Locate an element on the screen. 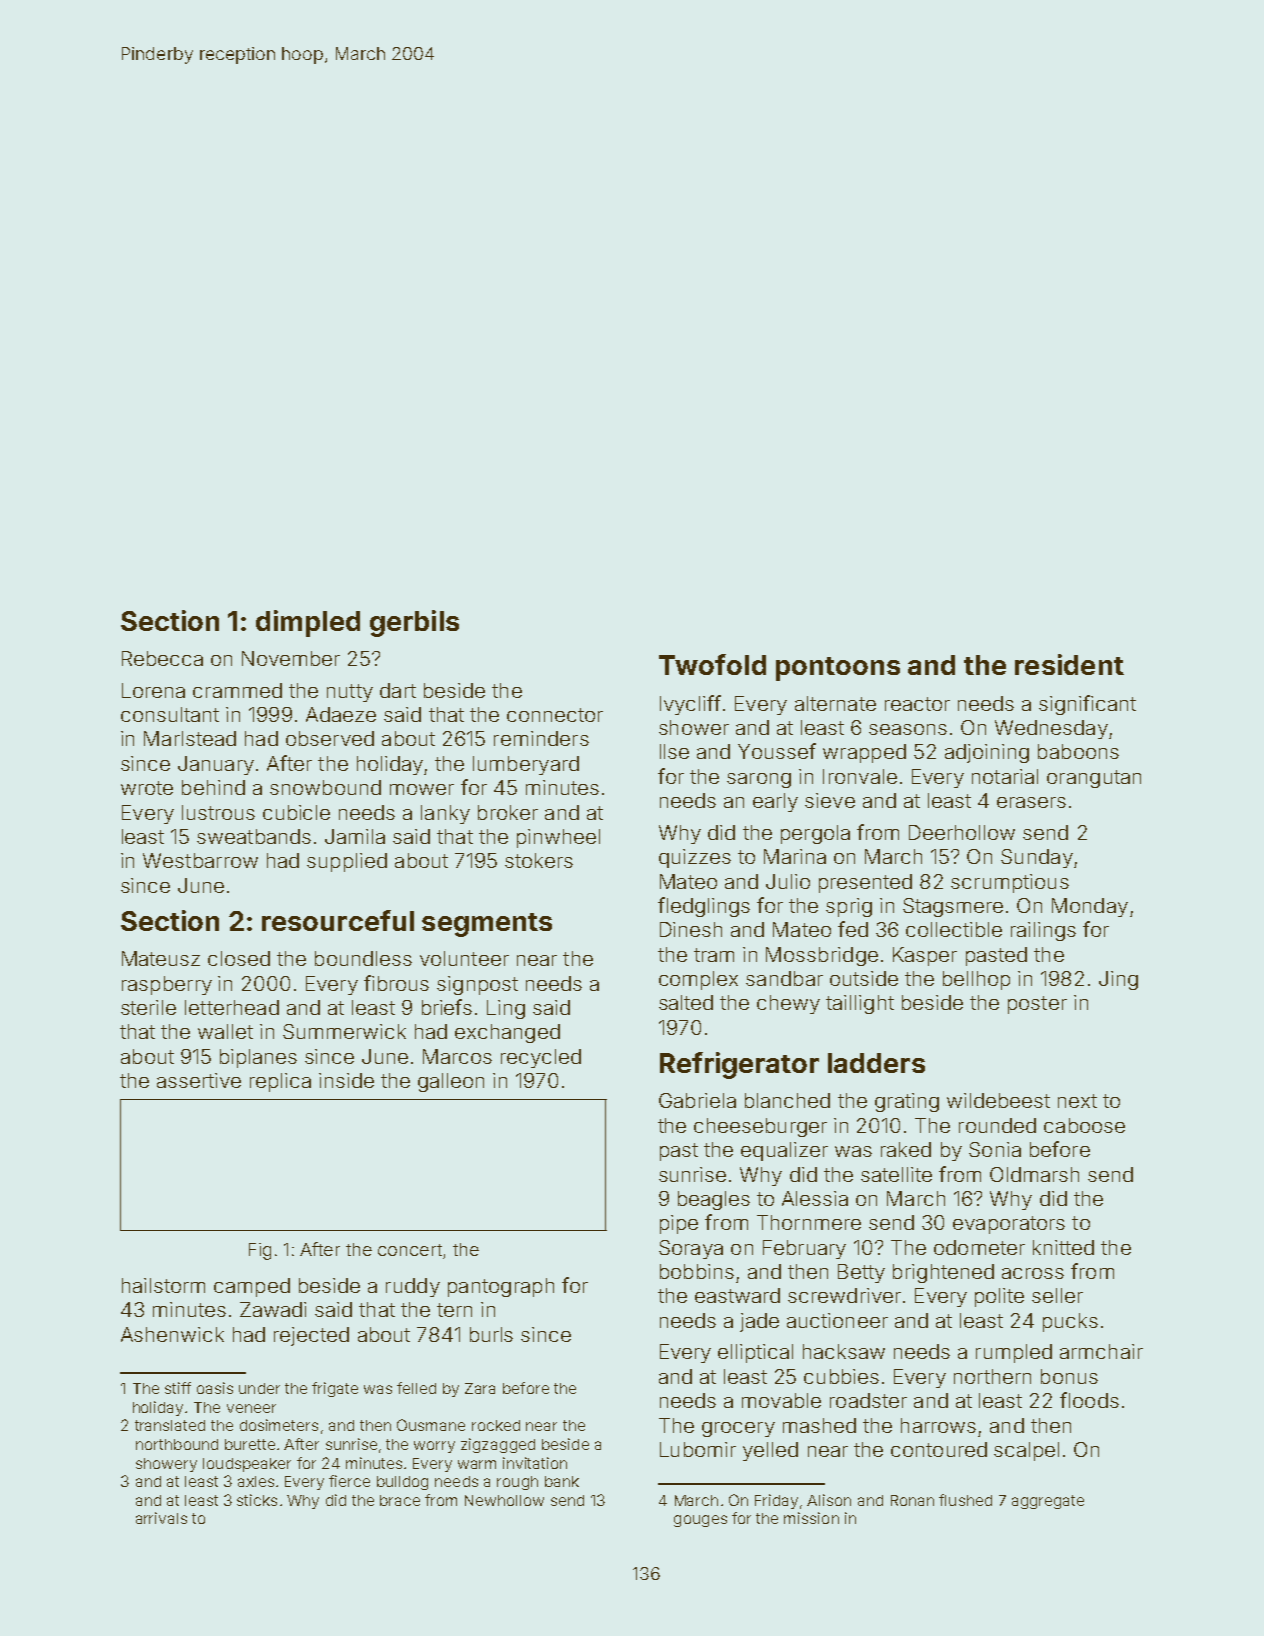 Image resolution: width=1264 pixels, height=1636 pixels. Rebecca is located at coordinates (162, 658).
